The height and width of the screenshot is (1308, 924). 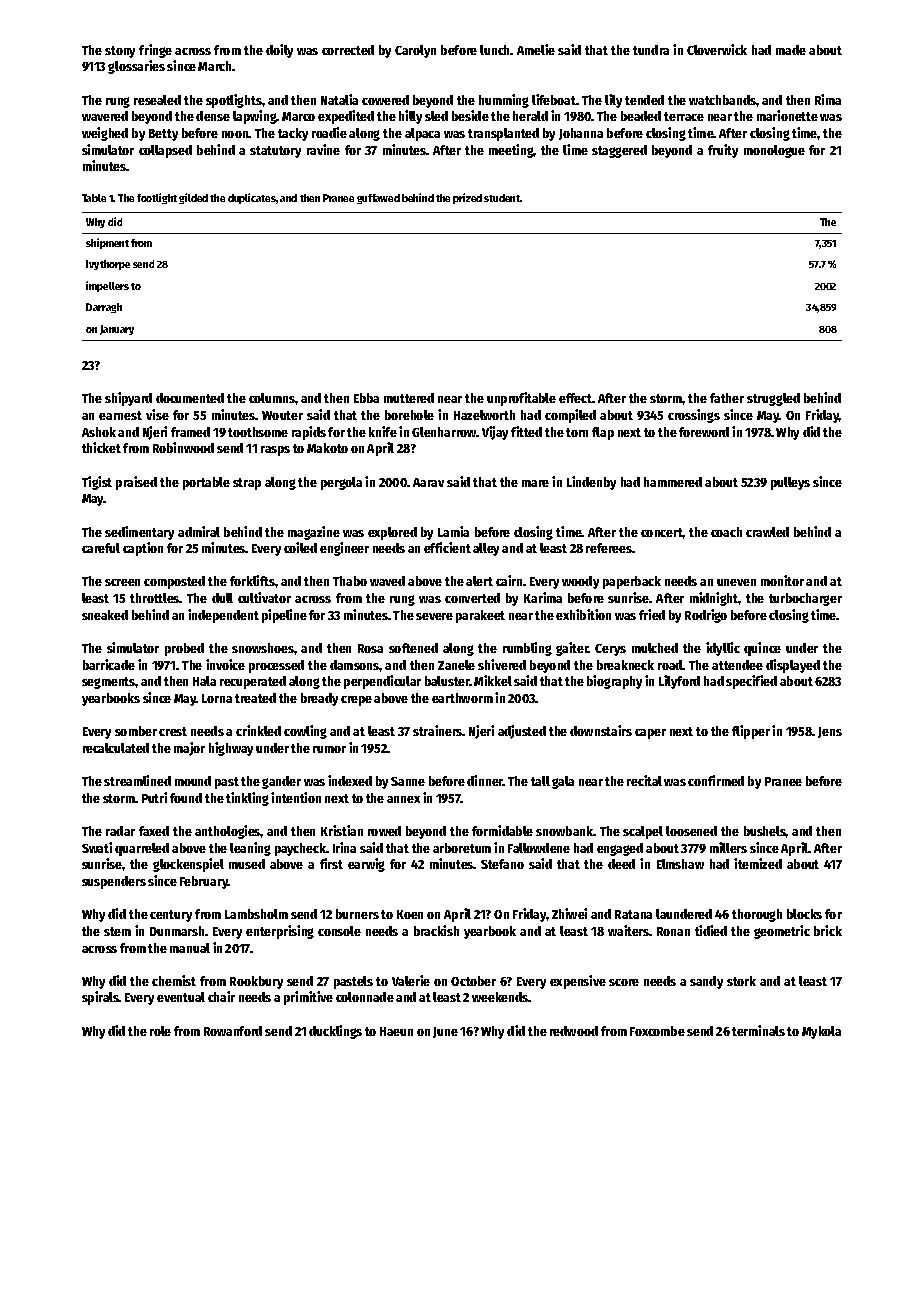 What do you see at coordinates (791, 50) in the screenshot?
I see `made` at bounding box center [791, 50].
